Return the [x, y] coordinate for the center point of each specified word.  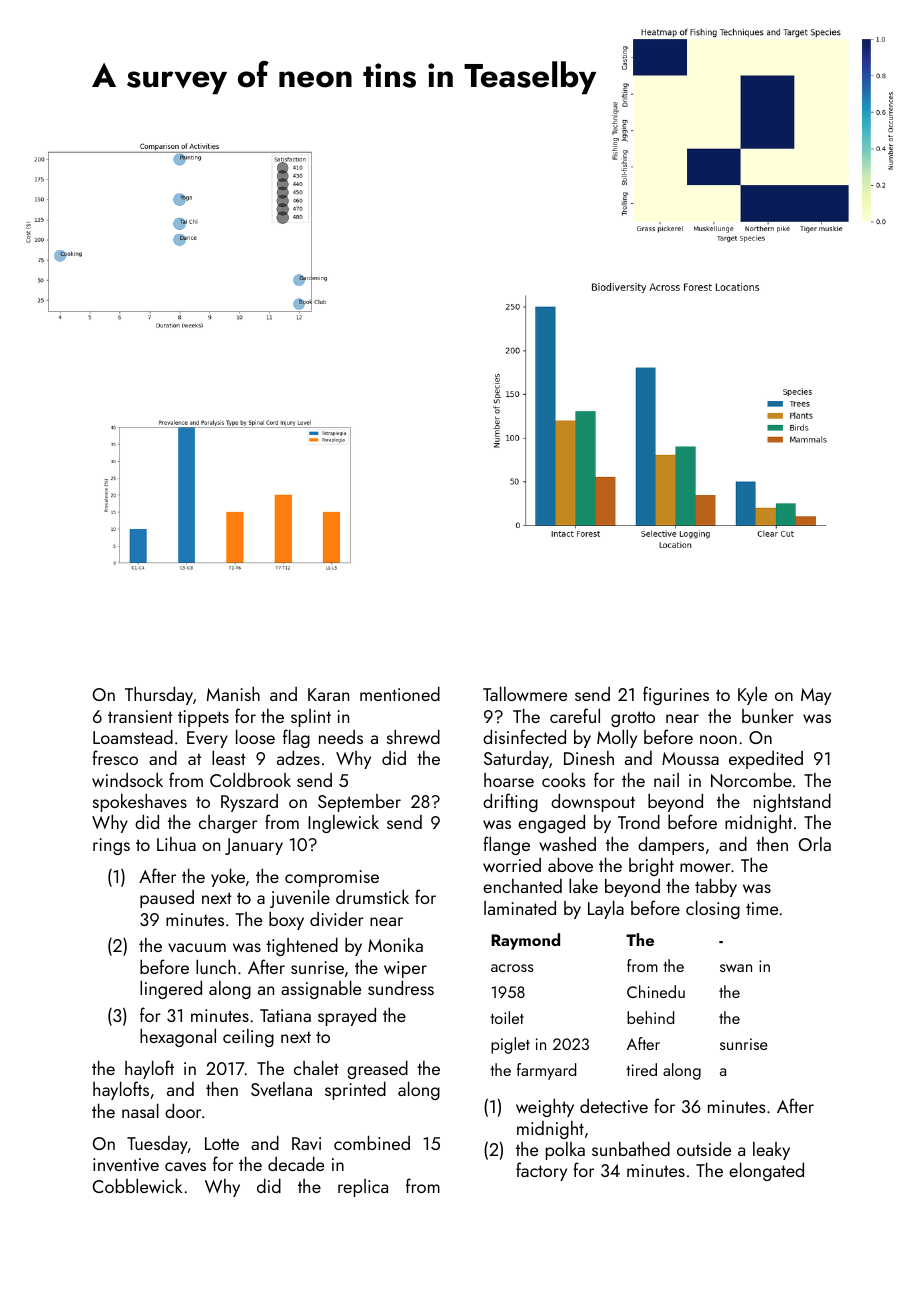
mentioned [400, 693]
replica [363, 1188]
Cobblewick [137, 1185]
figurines [676, 695]
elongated [766, 1171]
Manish [233, 693]
